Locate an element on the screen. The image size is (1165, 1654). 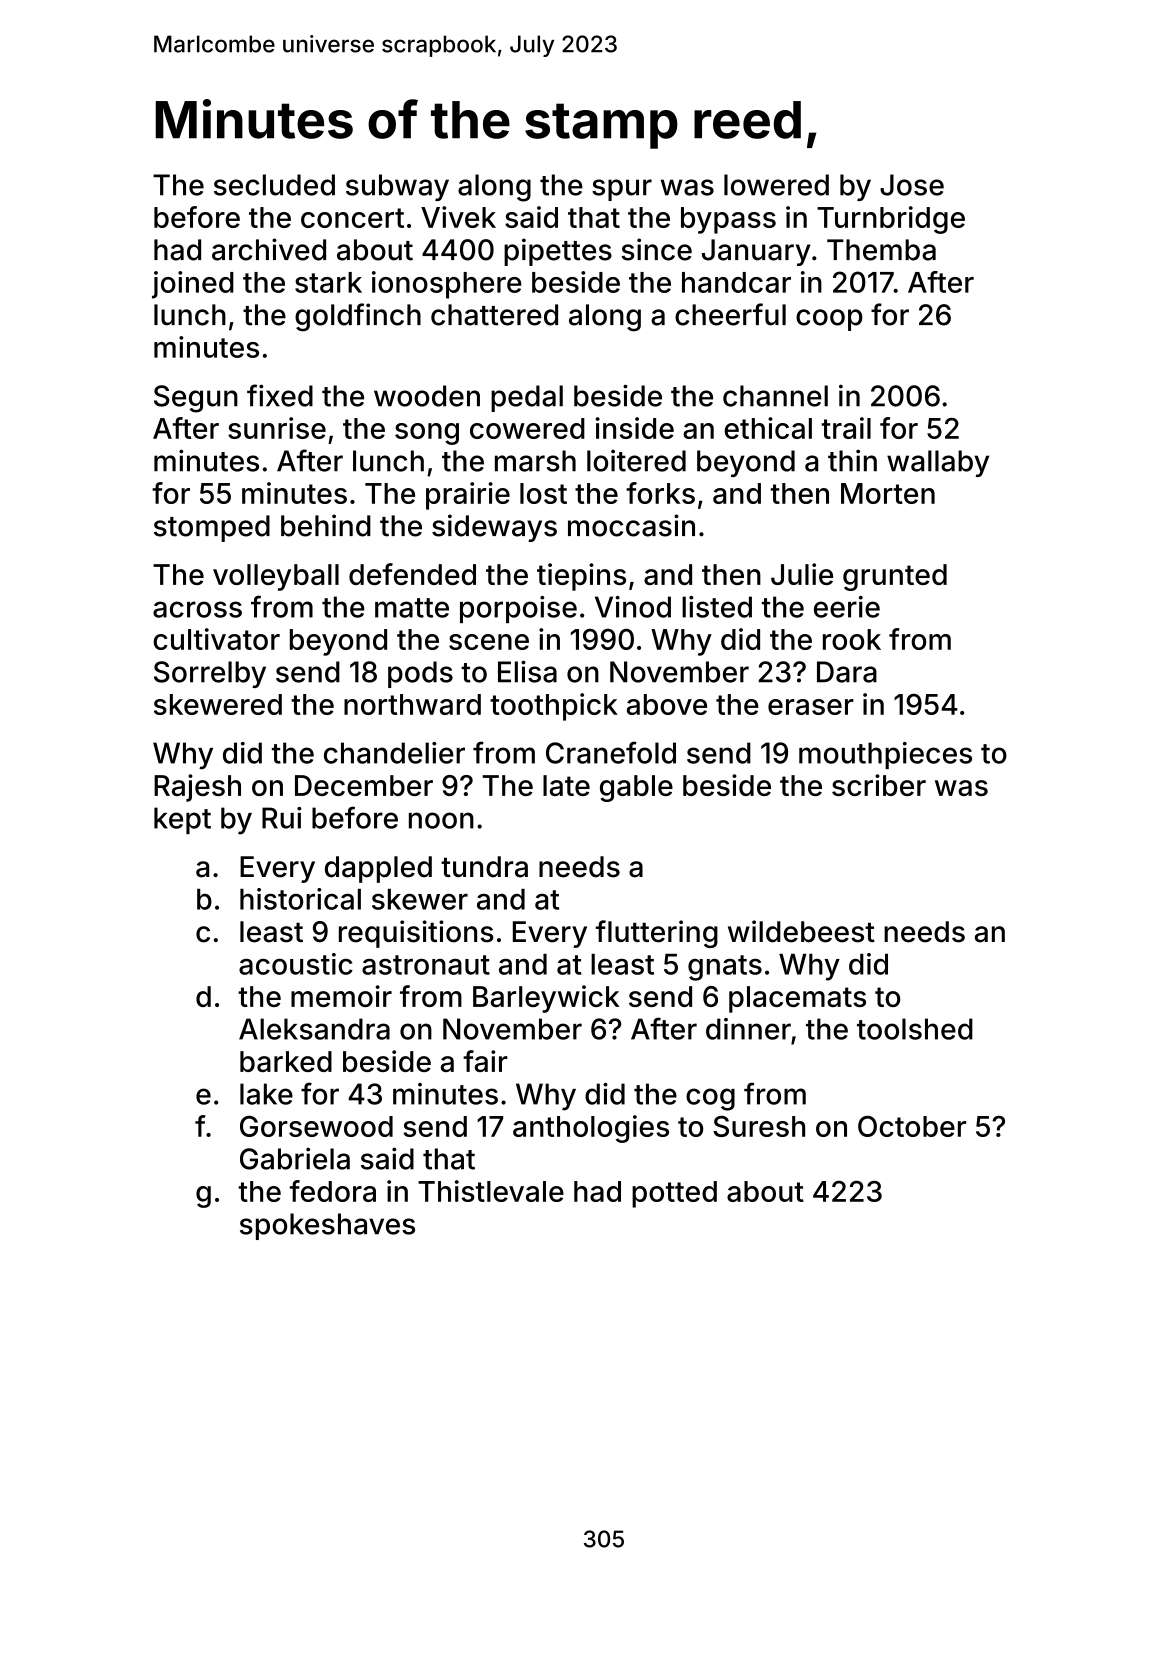
inside is located at coordinates (635, 428).
